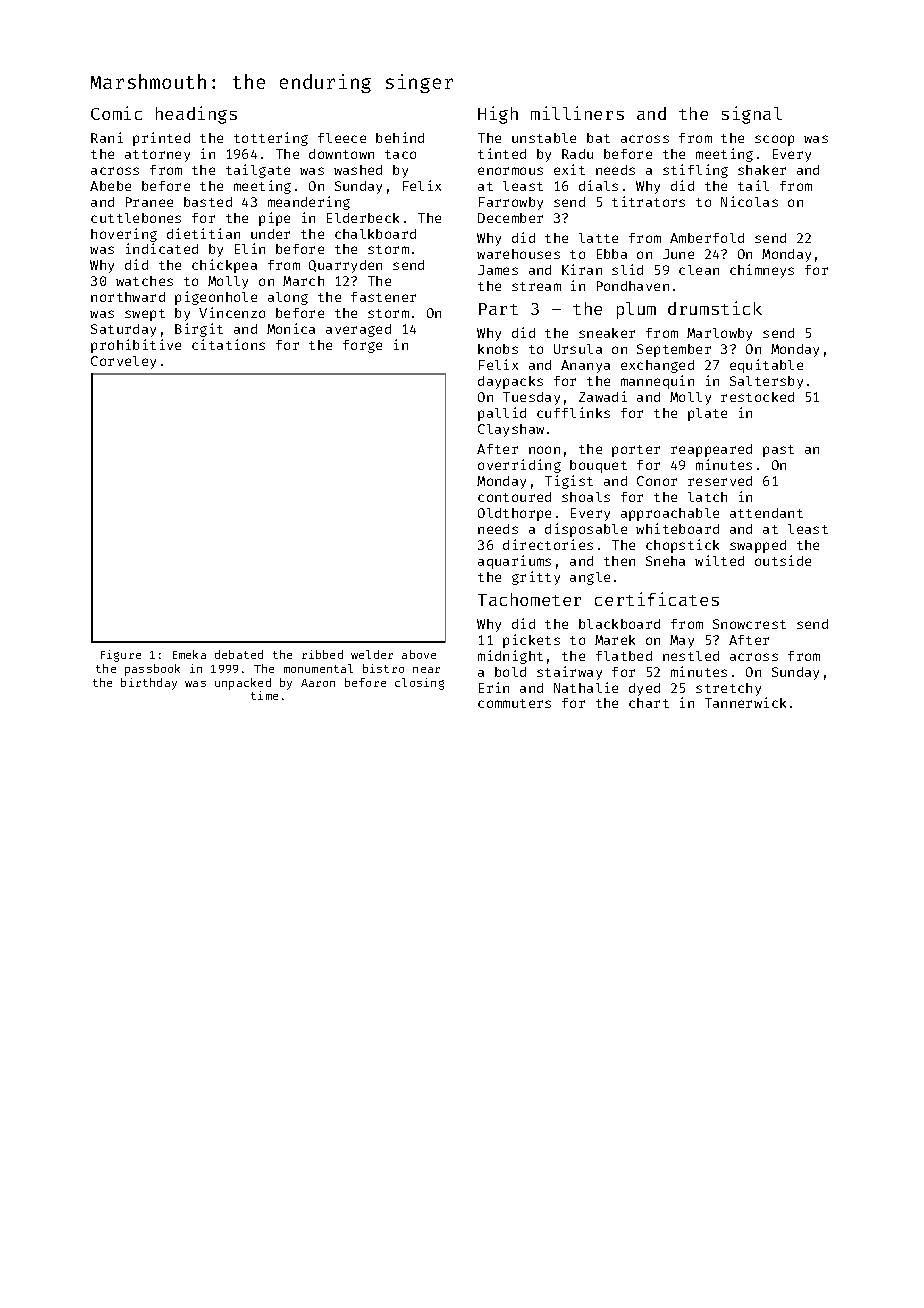 This image has width=924, height=1308. What do you see at coordinates (196, 115) in the image?
I see `headings` at bounding box center [196, 115].
